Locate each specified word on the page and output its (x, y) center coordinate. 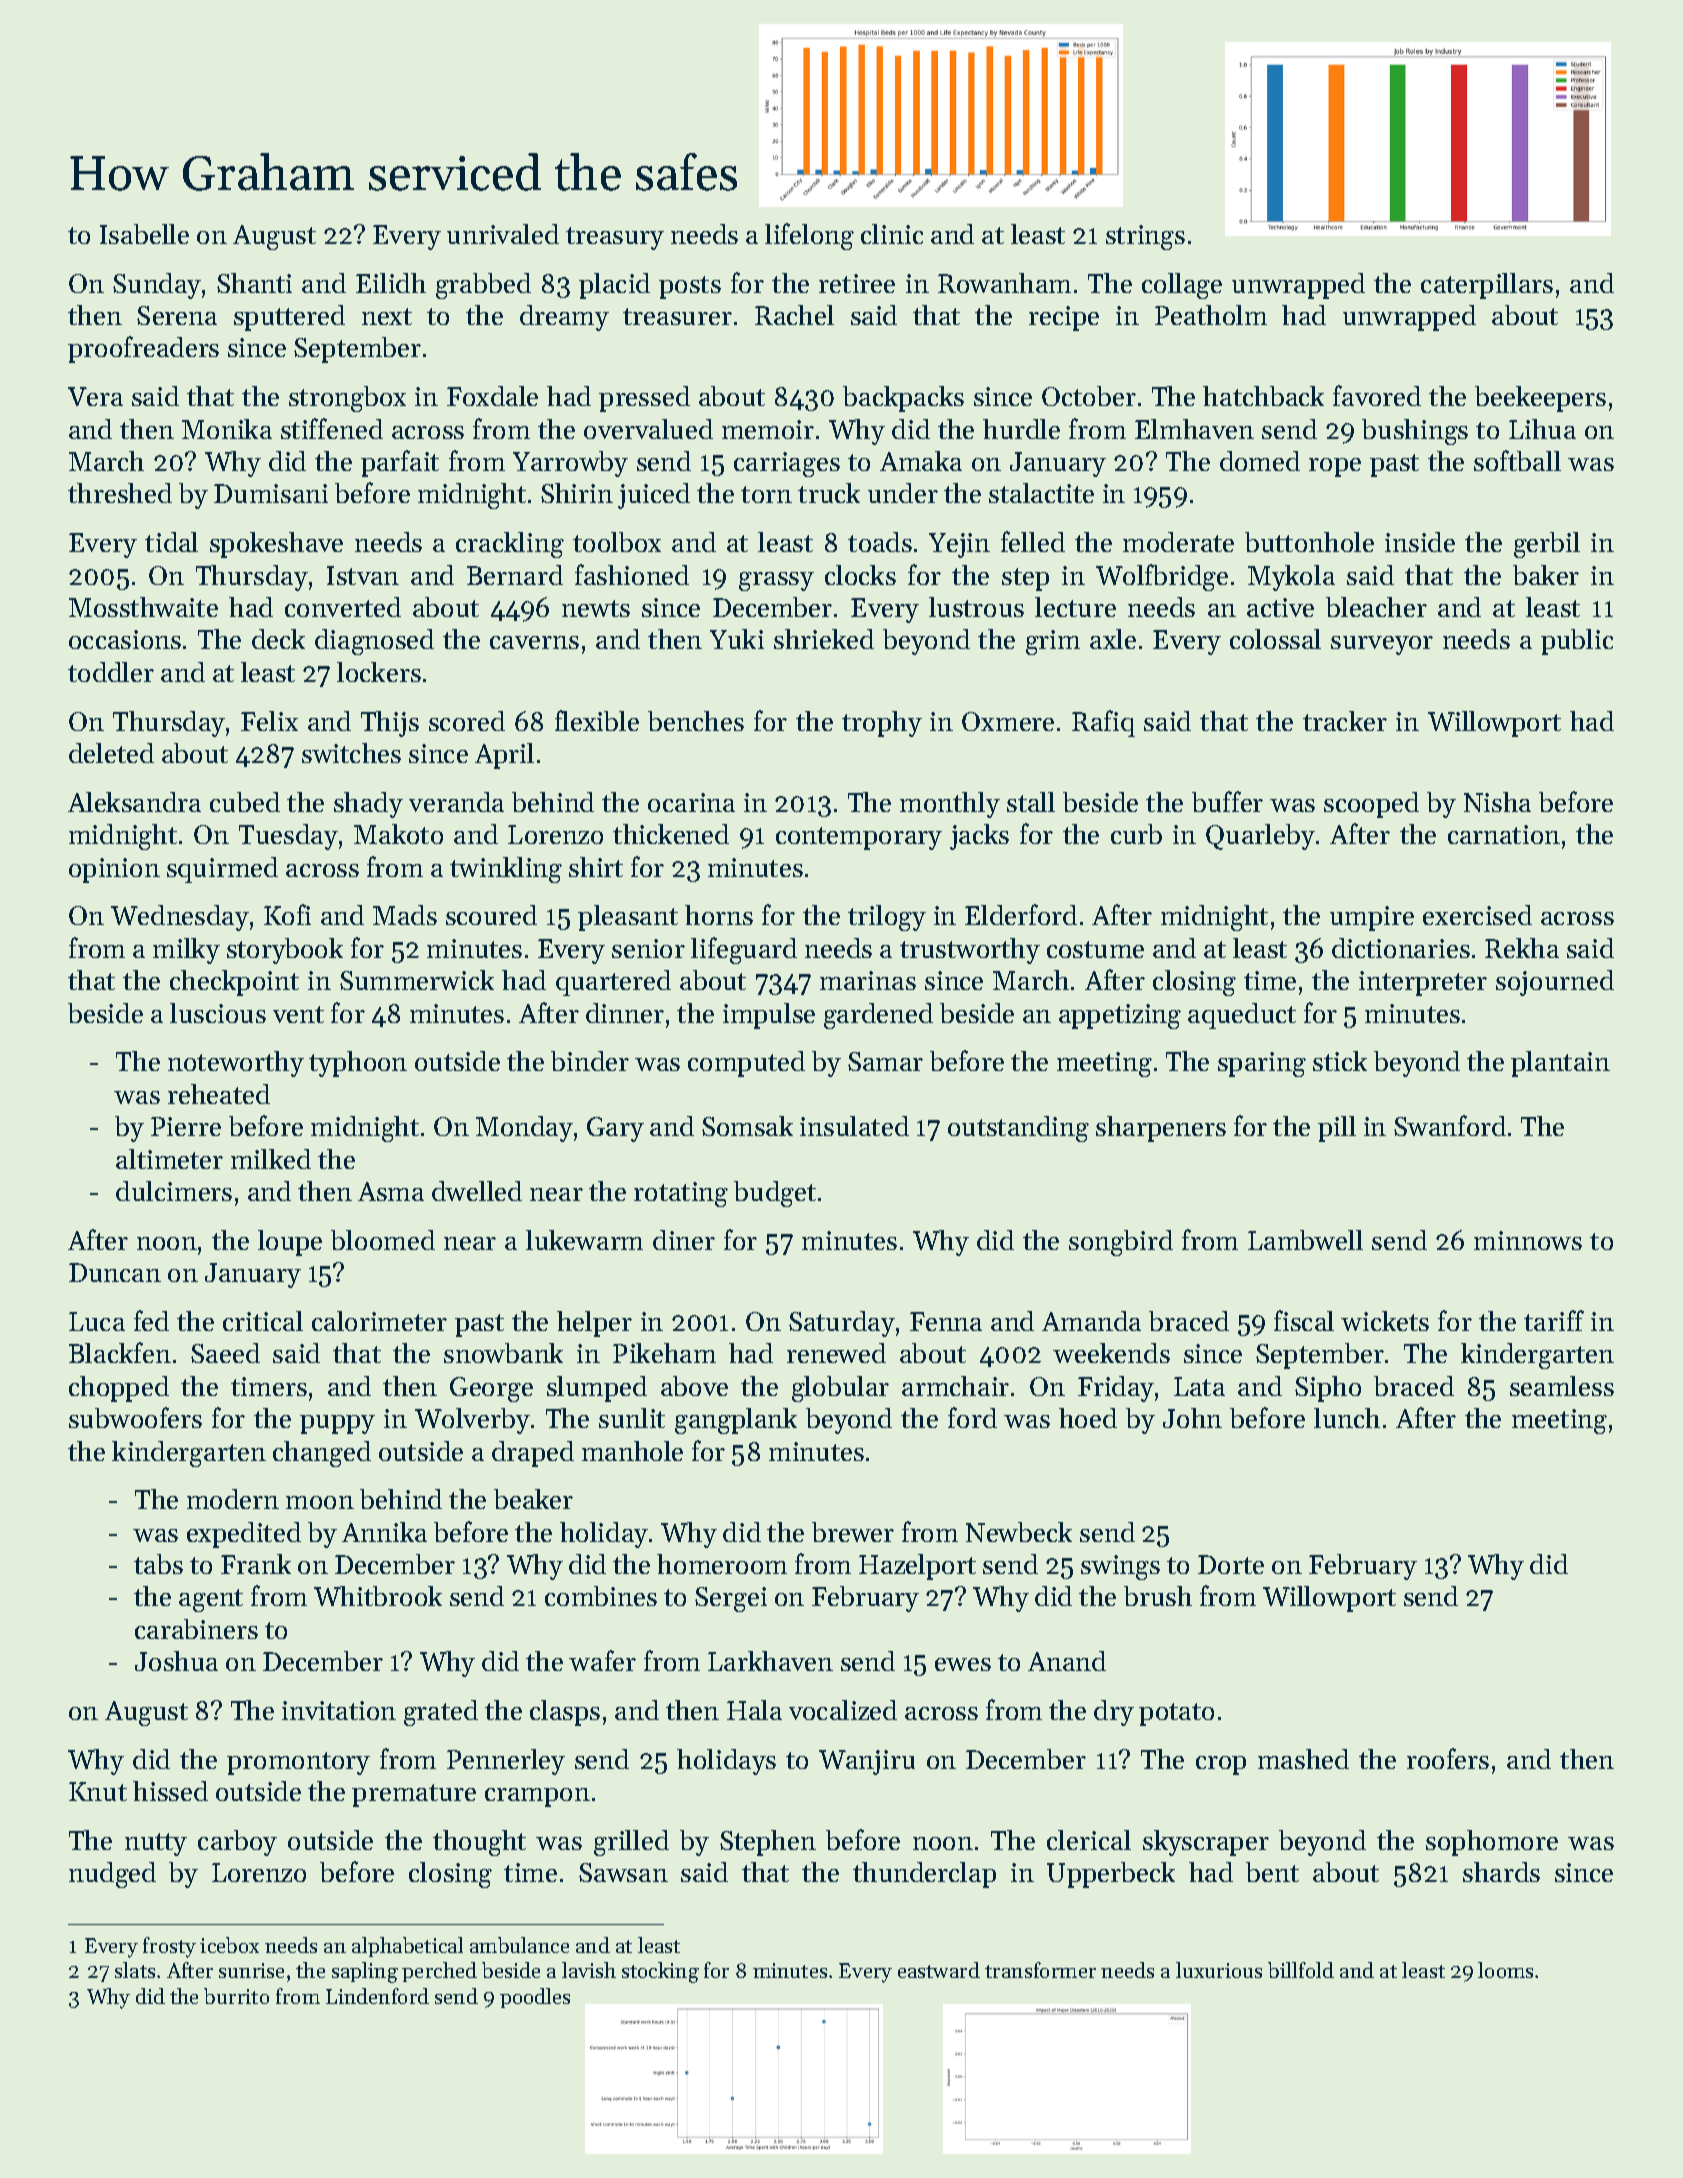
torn (766, 494)
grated (441, 1713)
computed (746, 1064)
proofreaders (143, 349)
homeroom (722, 1564)
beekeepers (1540, 399)
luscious (218, 1013)
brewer (853, 1532)
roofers (1448, 1758)
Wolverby (472, 1421)
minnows (1528, 1240)
